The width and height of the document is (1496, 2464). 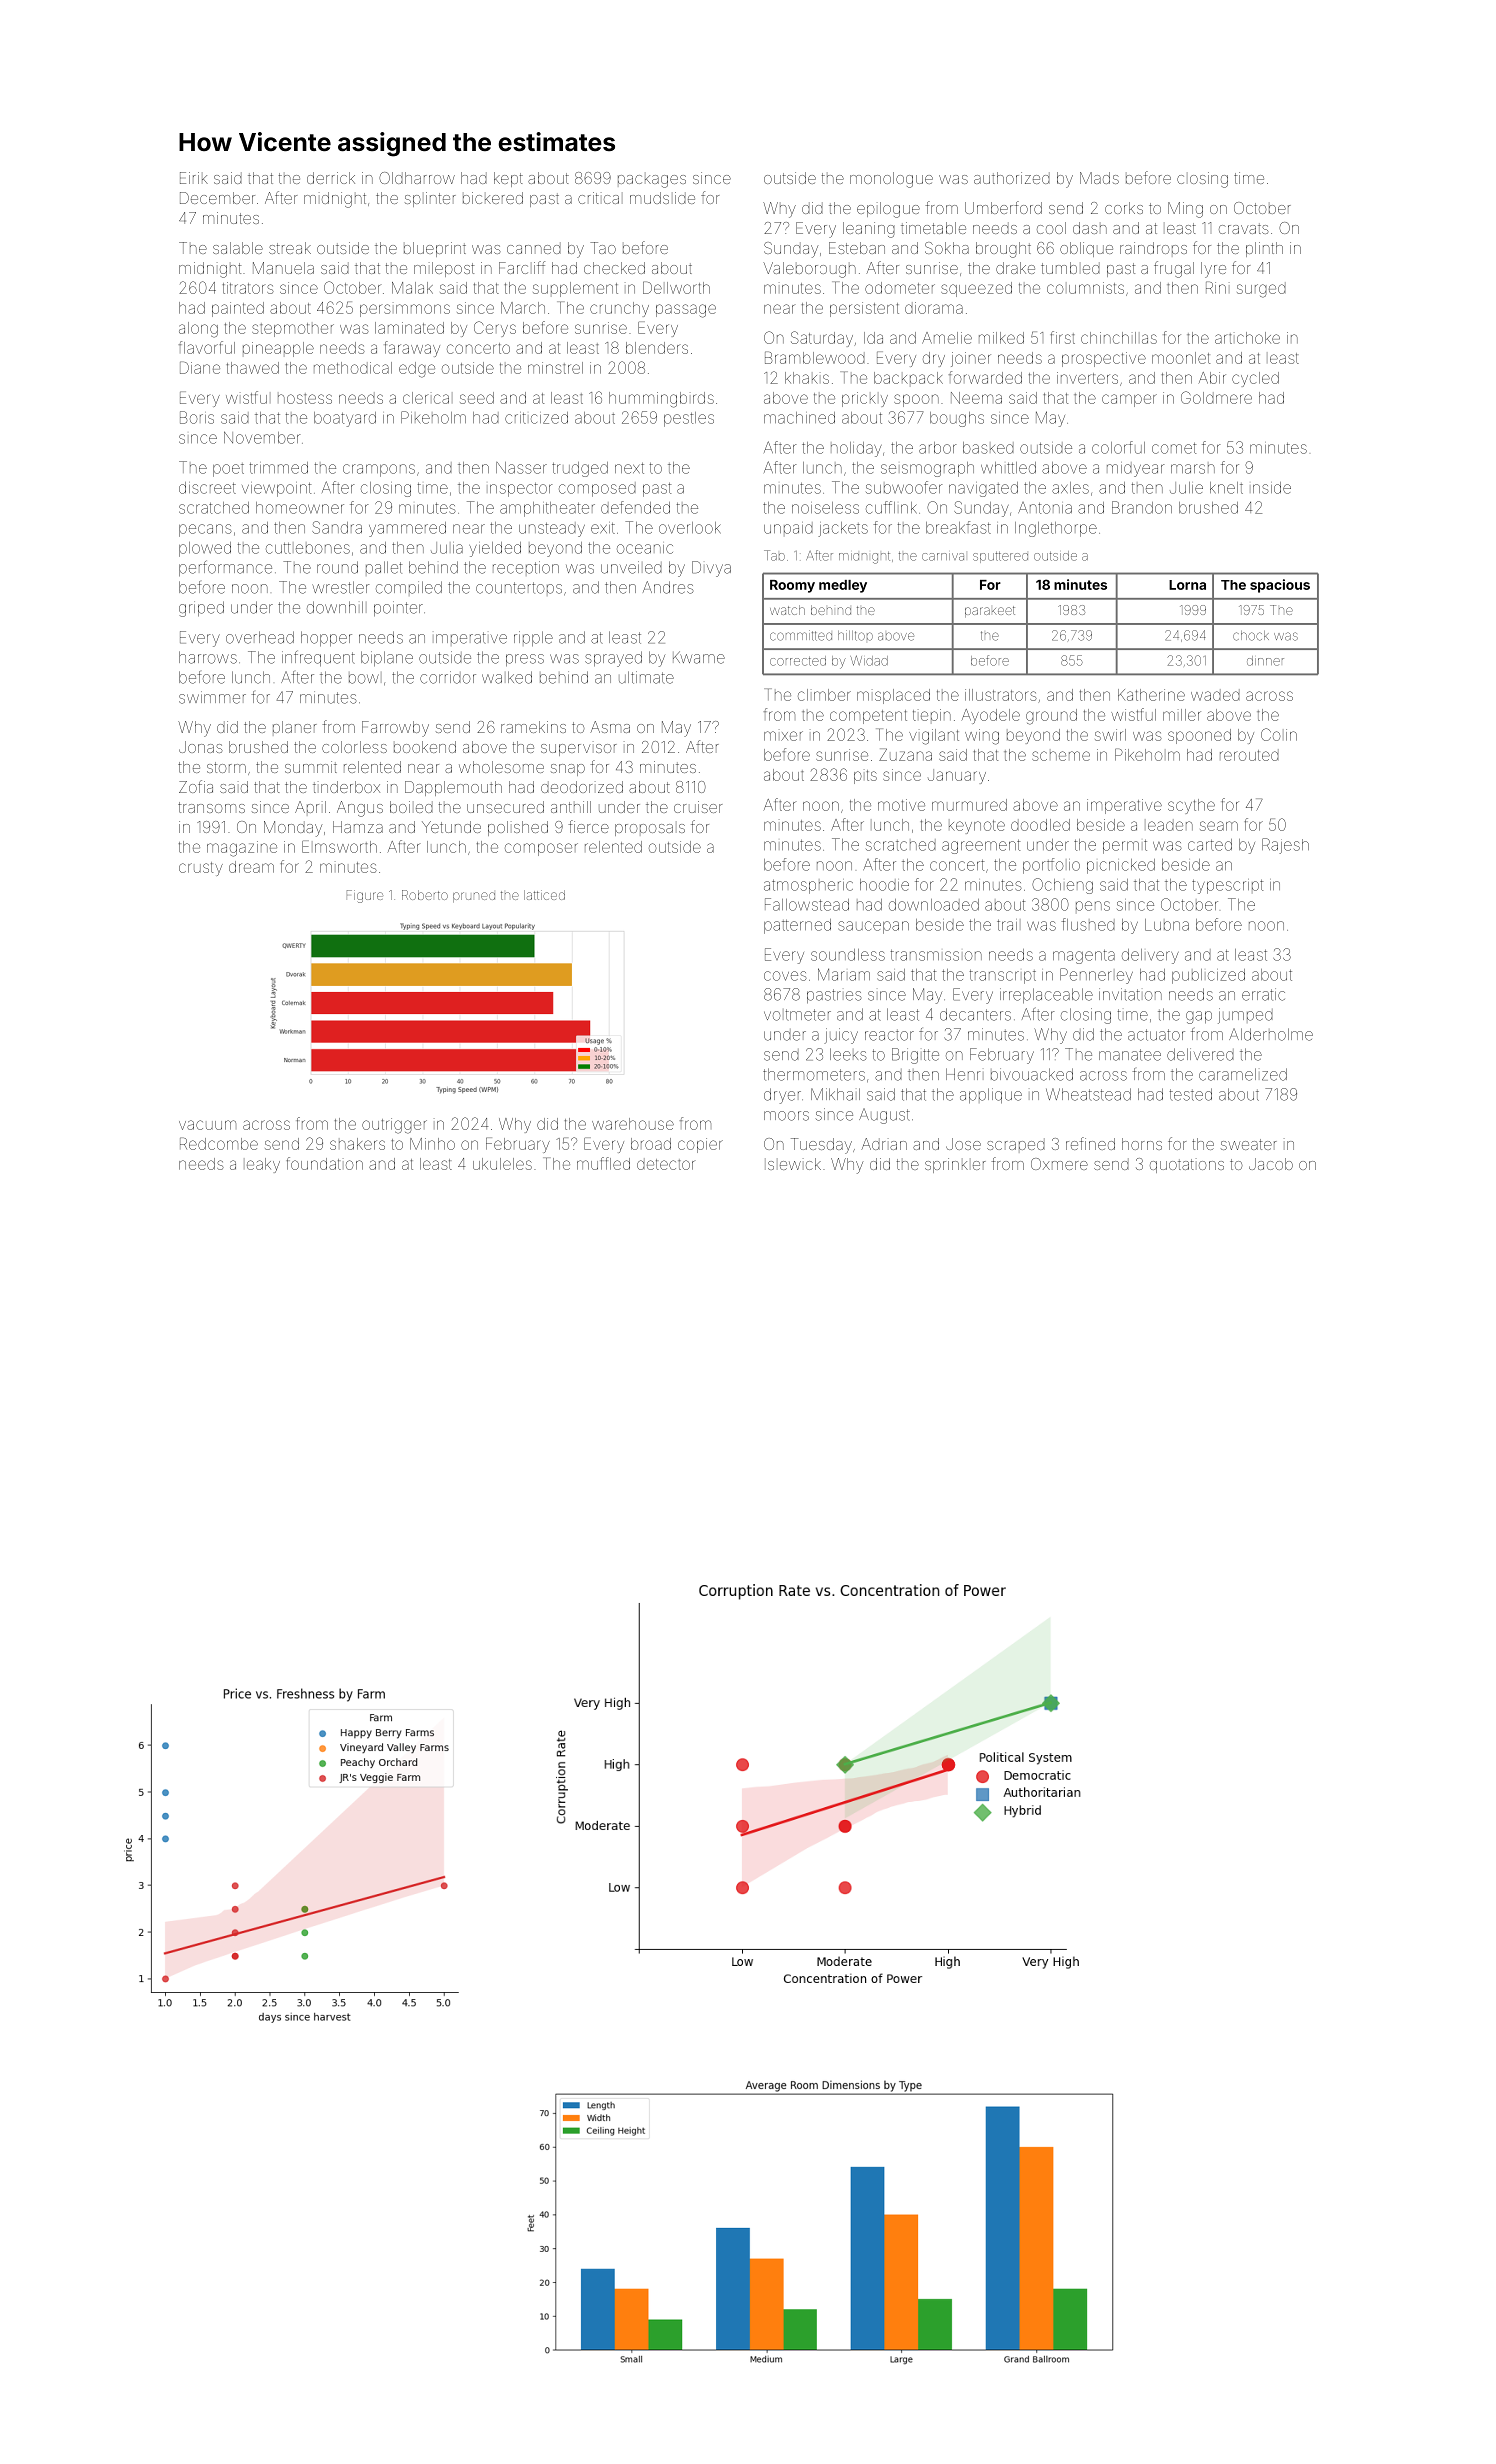 What do you see at coordinates (474, 897) in the document?
I see `pruned` at bounding box center [474, 897].
